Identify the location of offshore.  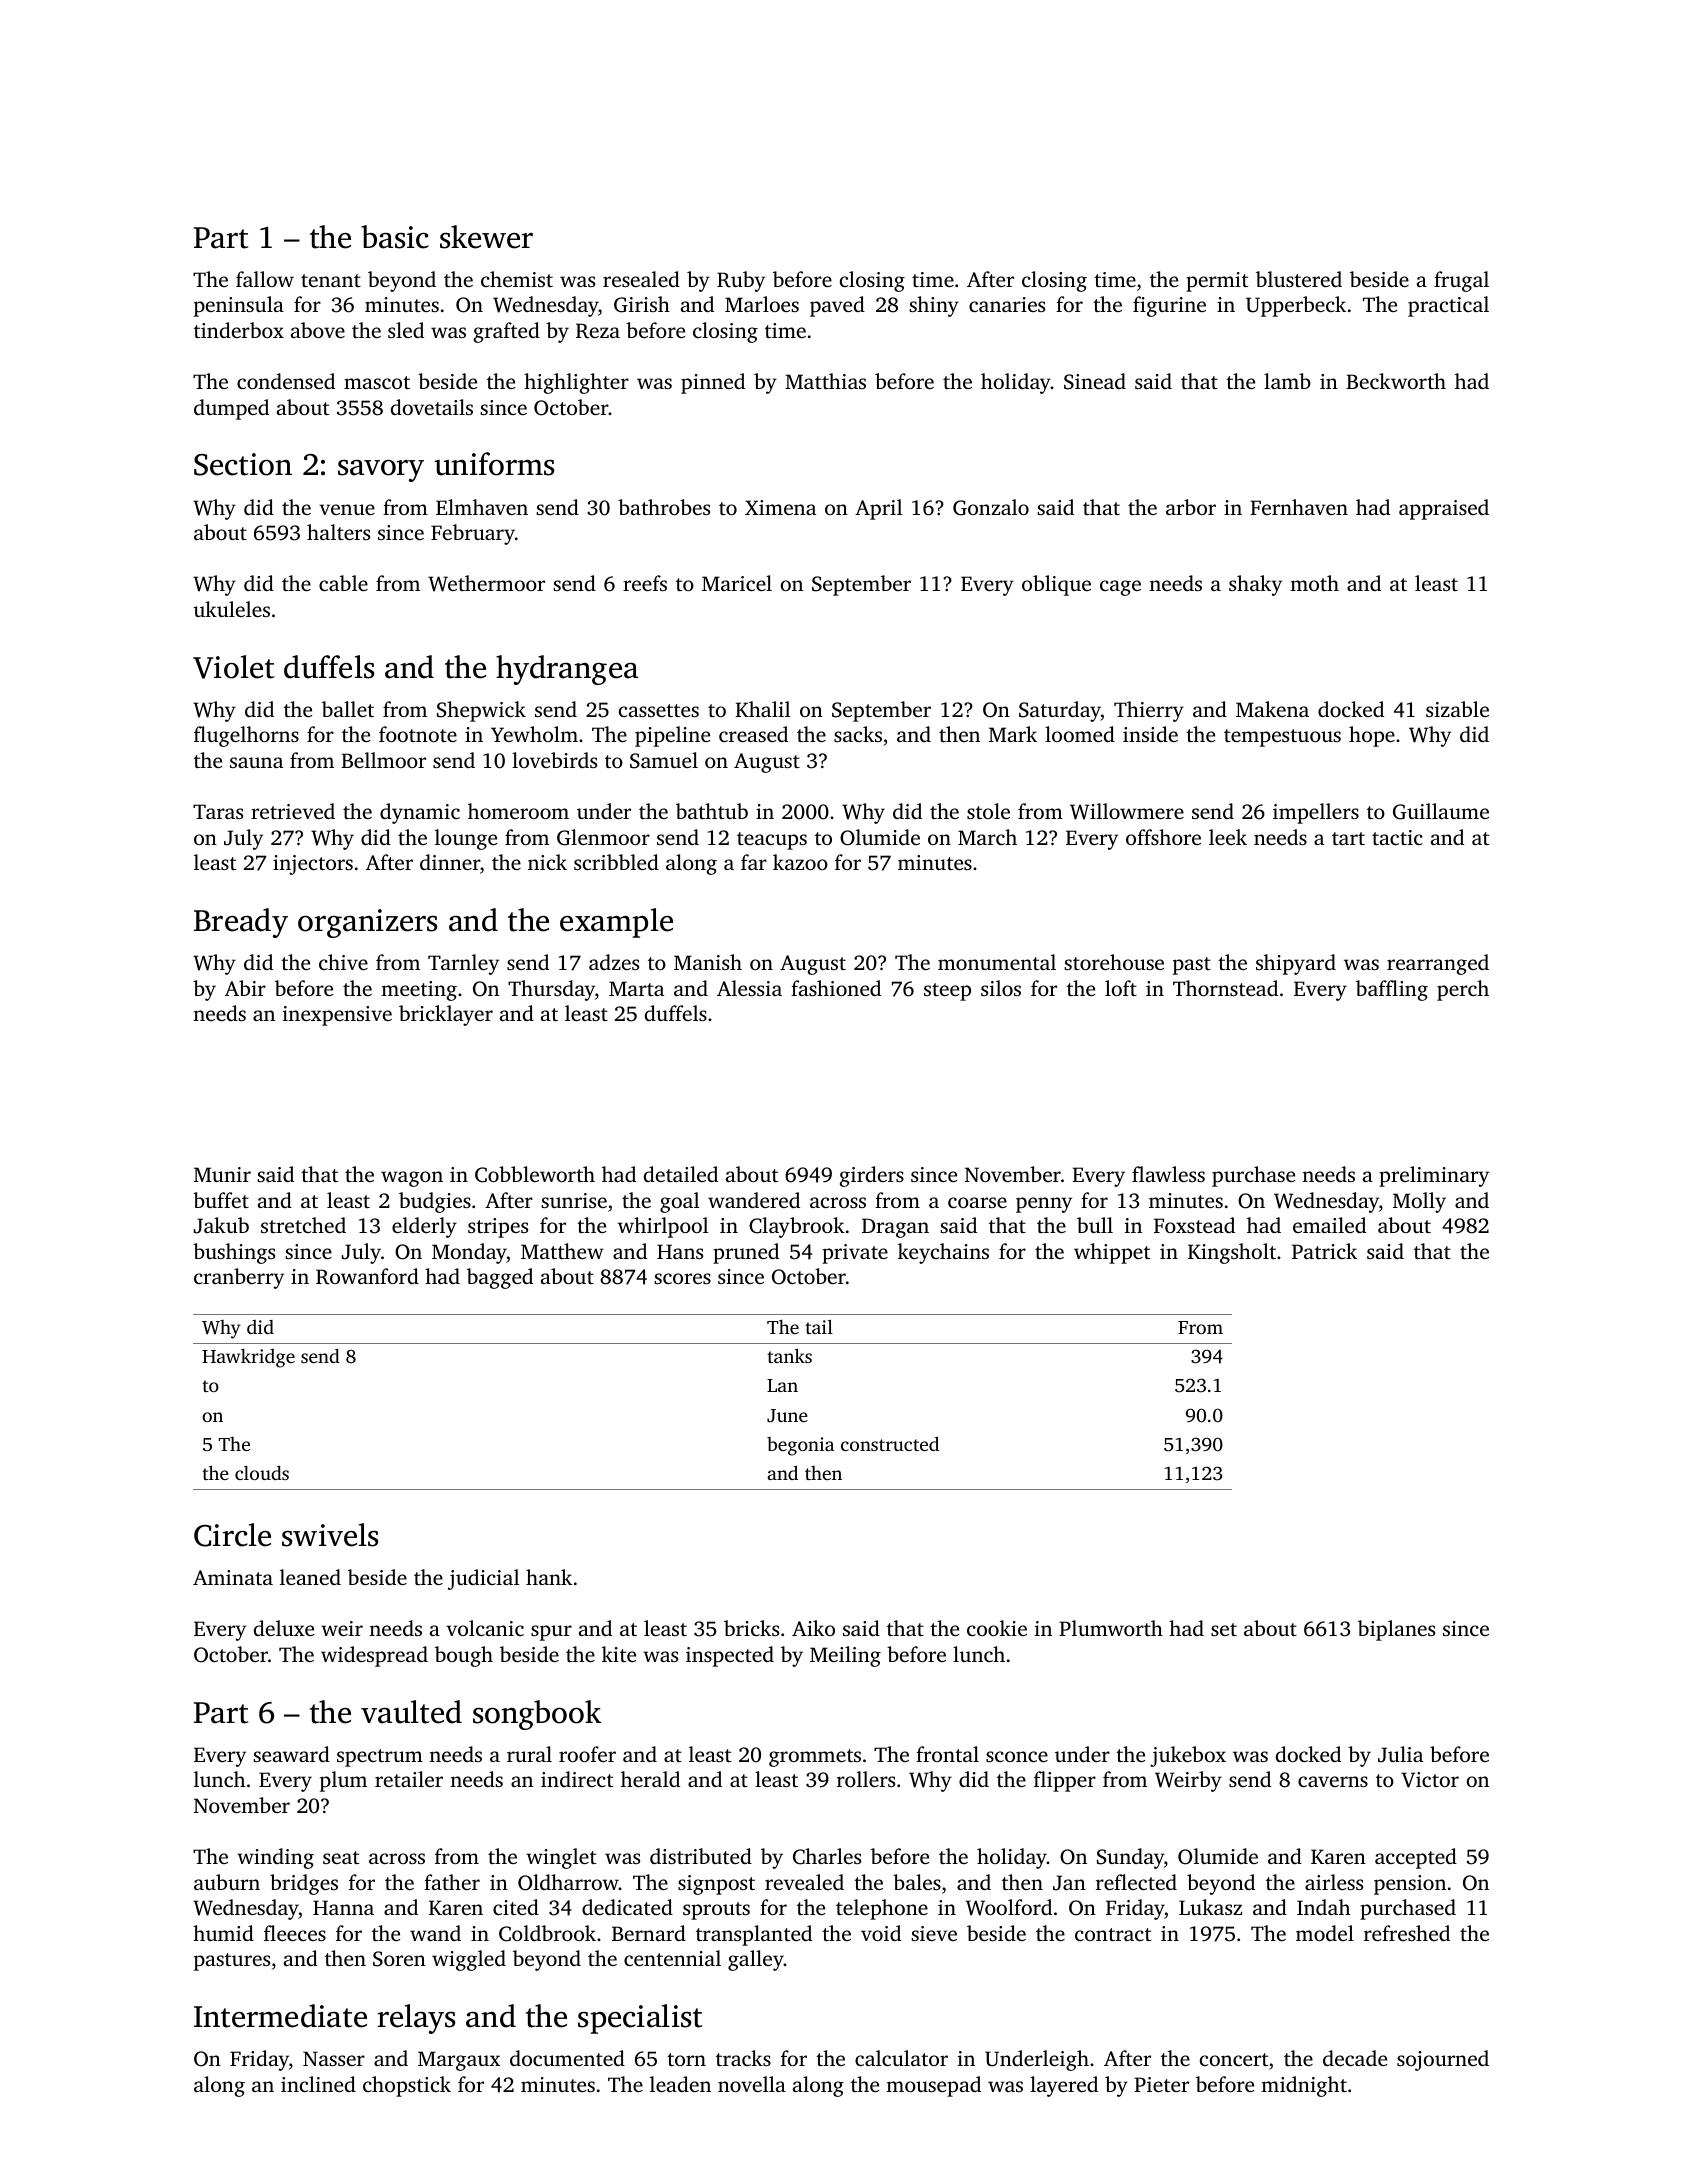
(1163, 837).
